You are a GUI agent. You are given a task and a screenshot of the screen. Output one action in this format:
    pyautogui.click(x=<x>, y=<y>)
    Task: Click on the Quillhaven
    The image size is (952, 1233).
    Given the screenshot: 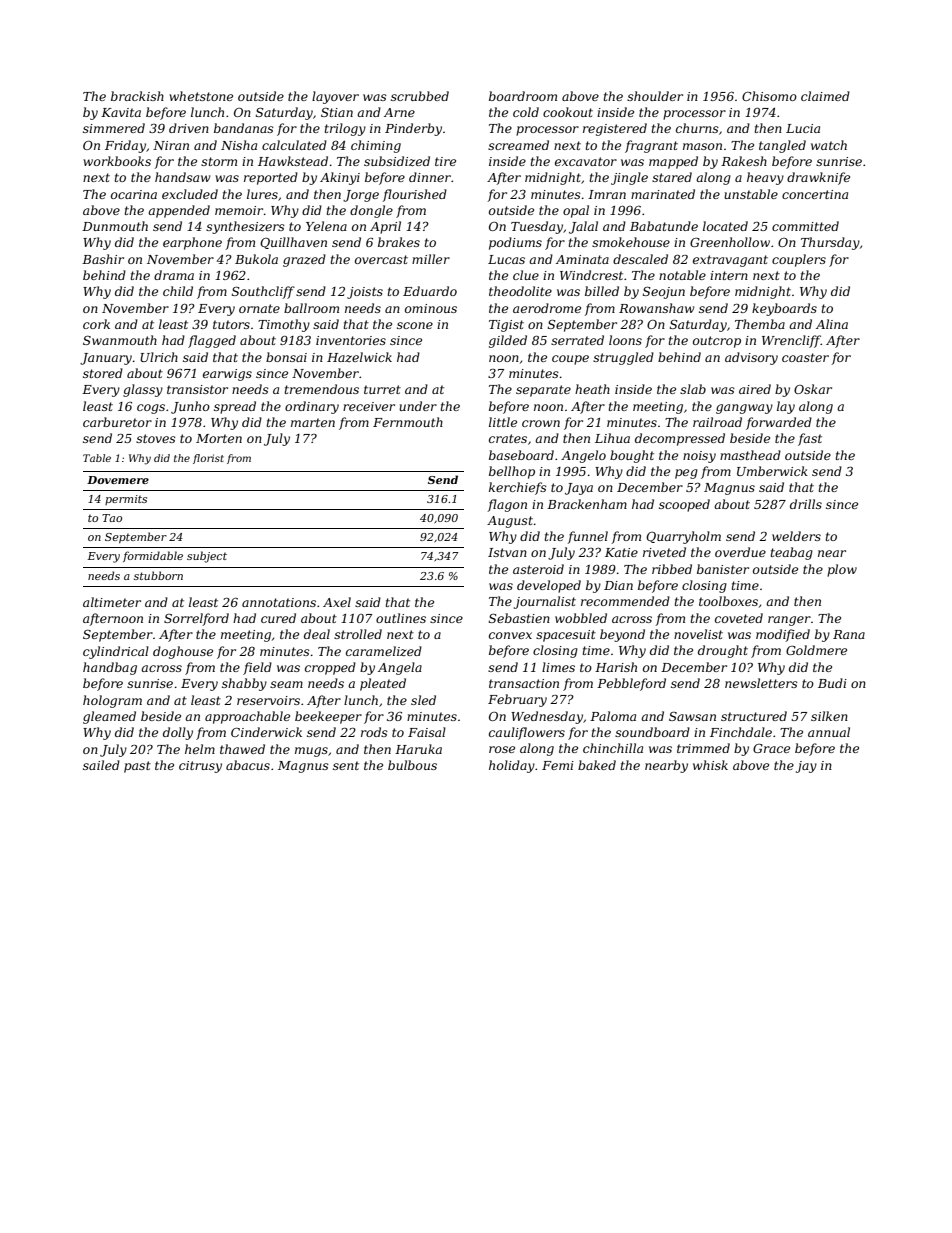 What is the action you would take?
    pyautogui.click(x=293, y=243)
